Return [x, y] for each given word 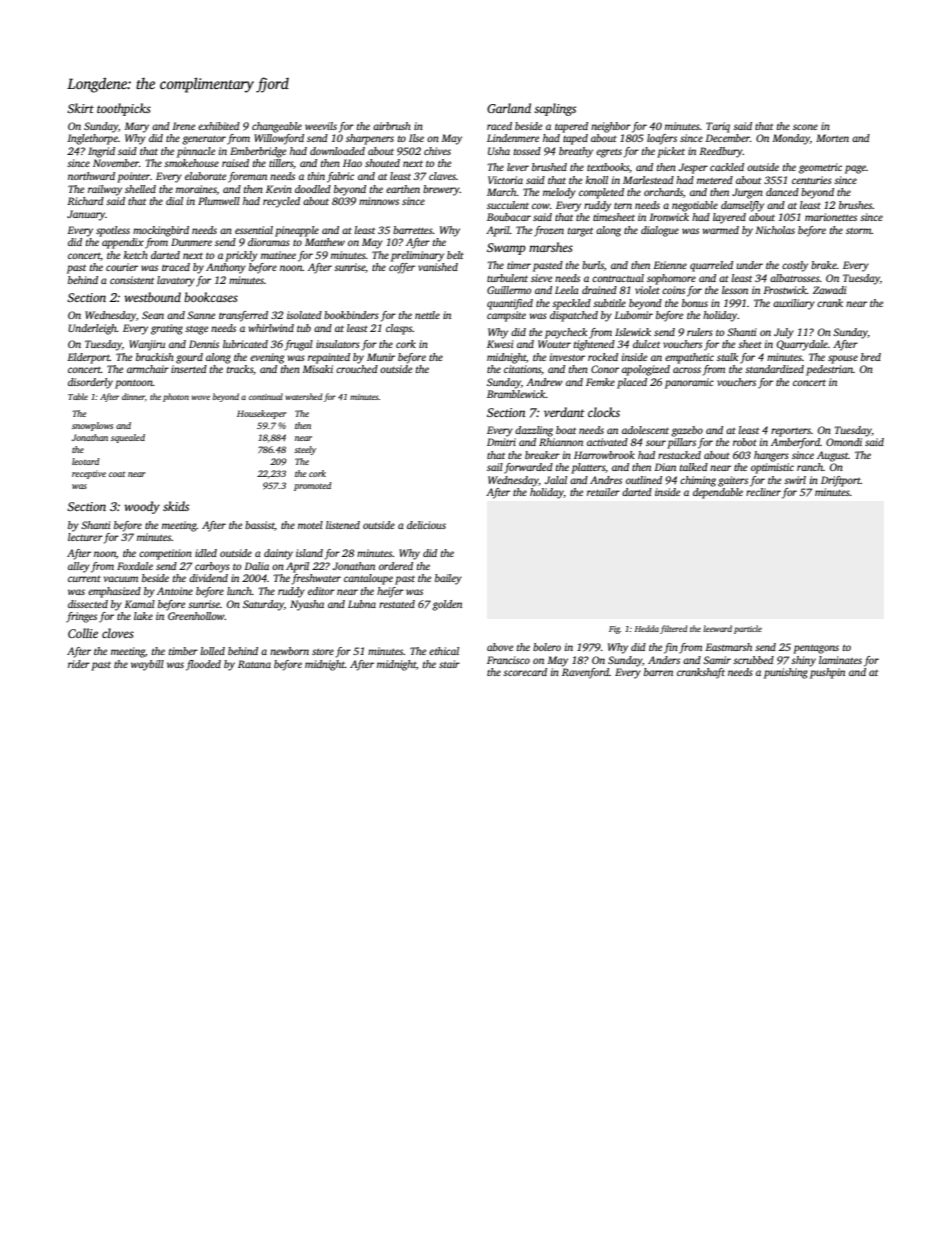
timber [183, 651]
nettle [427, 315]
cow [541, 206]
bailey [448, 579]
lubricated [245, 344]
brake [824, 265]
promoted [313, 486]
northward [91, 176]
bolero [547, 647]
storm [859, 231]
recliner [763, 492]
